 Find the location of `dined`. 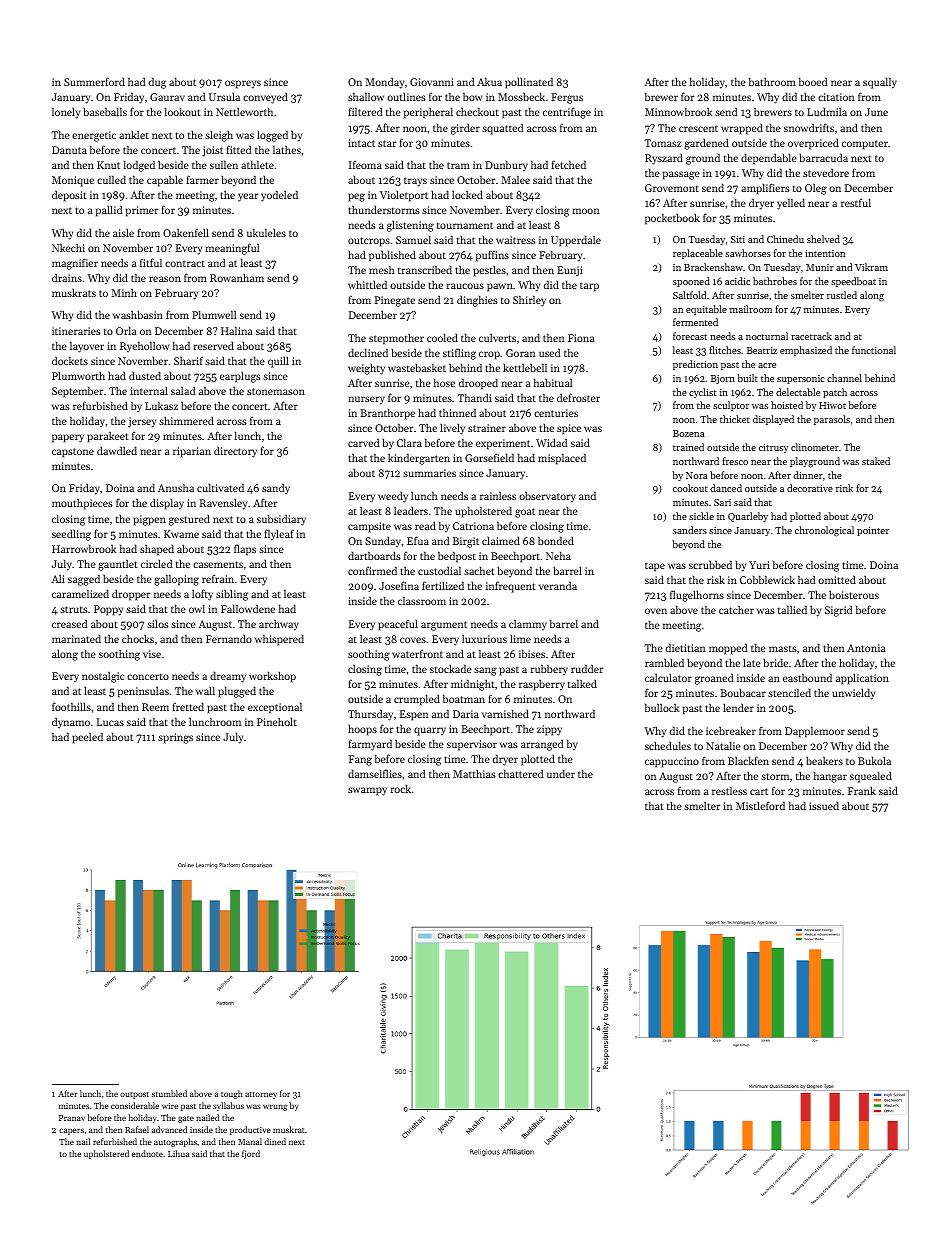

dined is located at coordinates (275, 1141).
